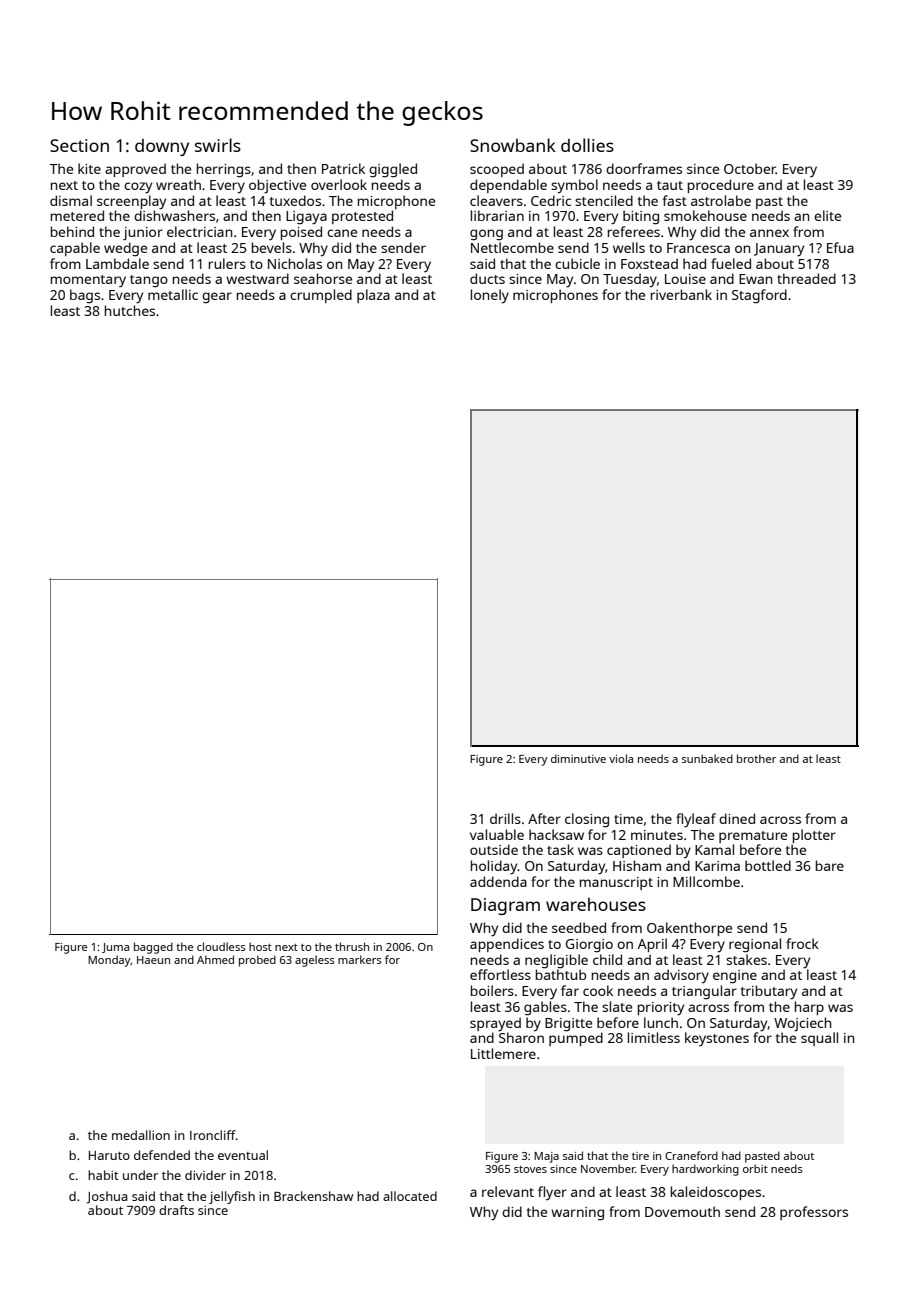 The width and height of the screenshot is (908, 1316). I want to click on Joshua, so click(106, 1197).
